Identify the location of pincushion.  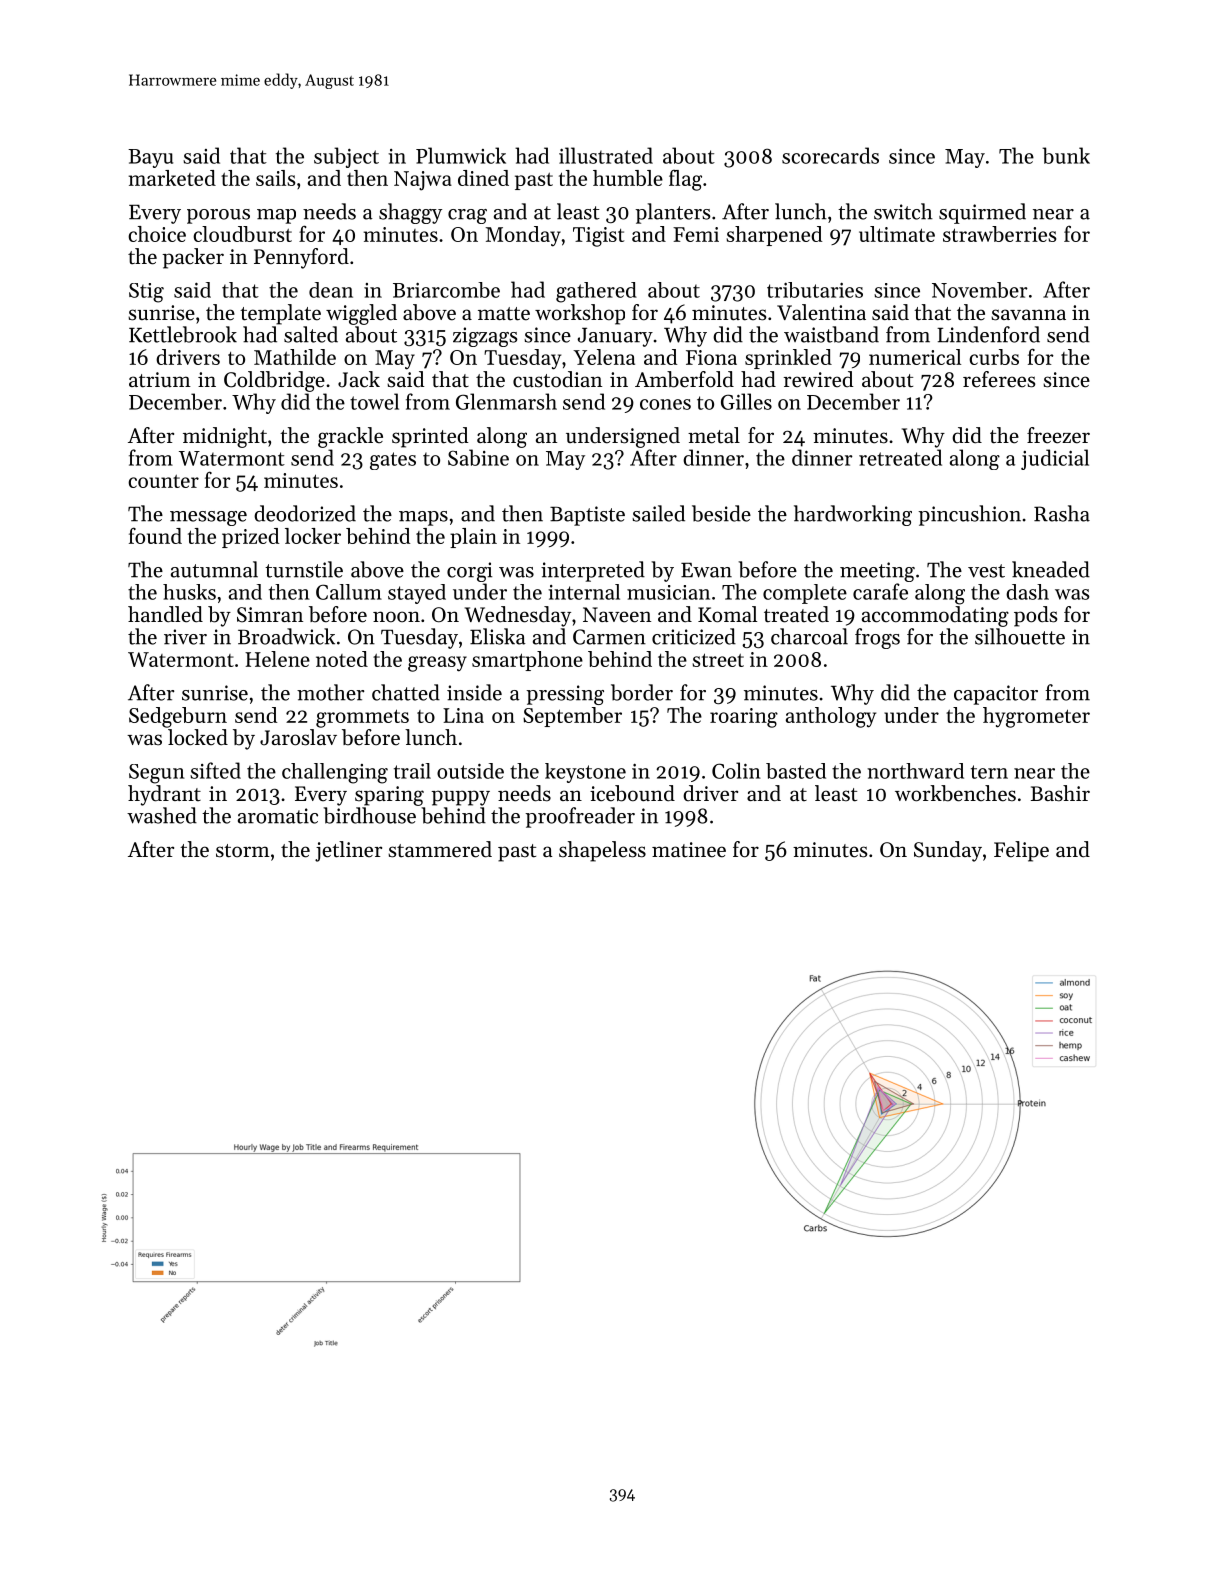
(969, 515).
